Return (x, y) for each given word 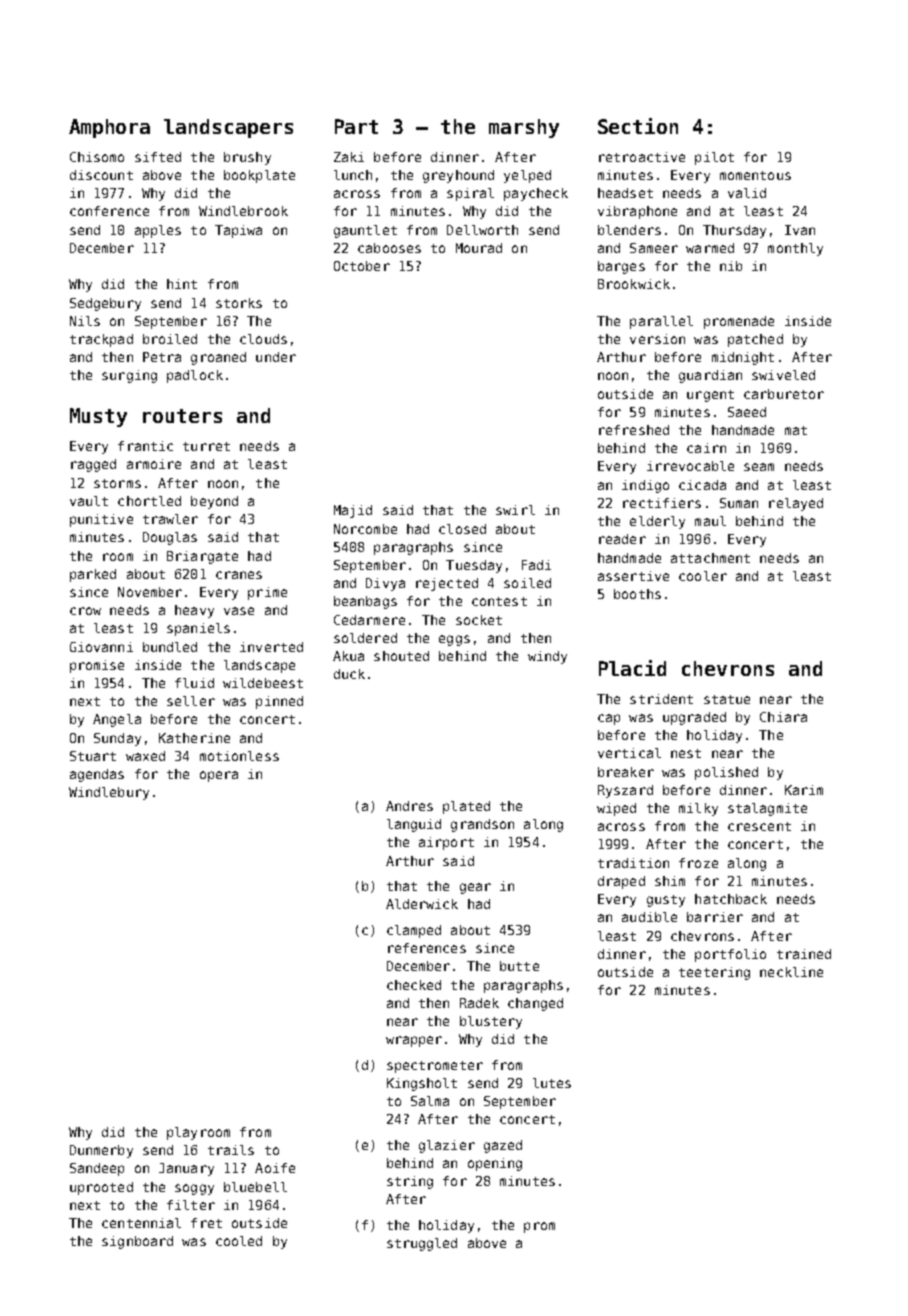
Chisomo (97, 157)
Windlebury (109, 793)
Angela (117, 720)
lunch (353, 175)
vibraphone (637, 212)
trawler (170, 519)
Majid (353, 511)
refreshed (634, 430)
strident (661, 699)
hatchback (731, 899)
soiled (527, 583)
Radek (479, 1003)
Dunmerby (101, 1151)
